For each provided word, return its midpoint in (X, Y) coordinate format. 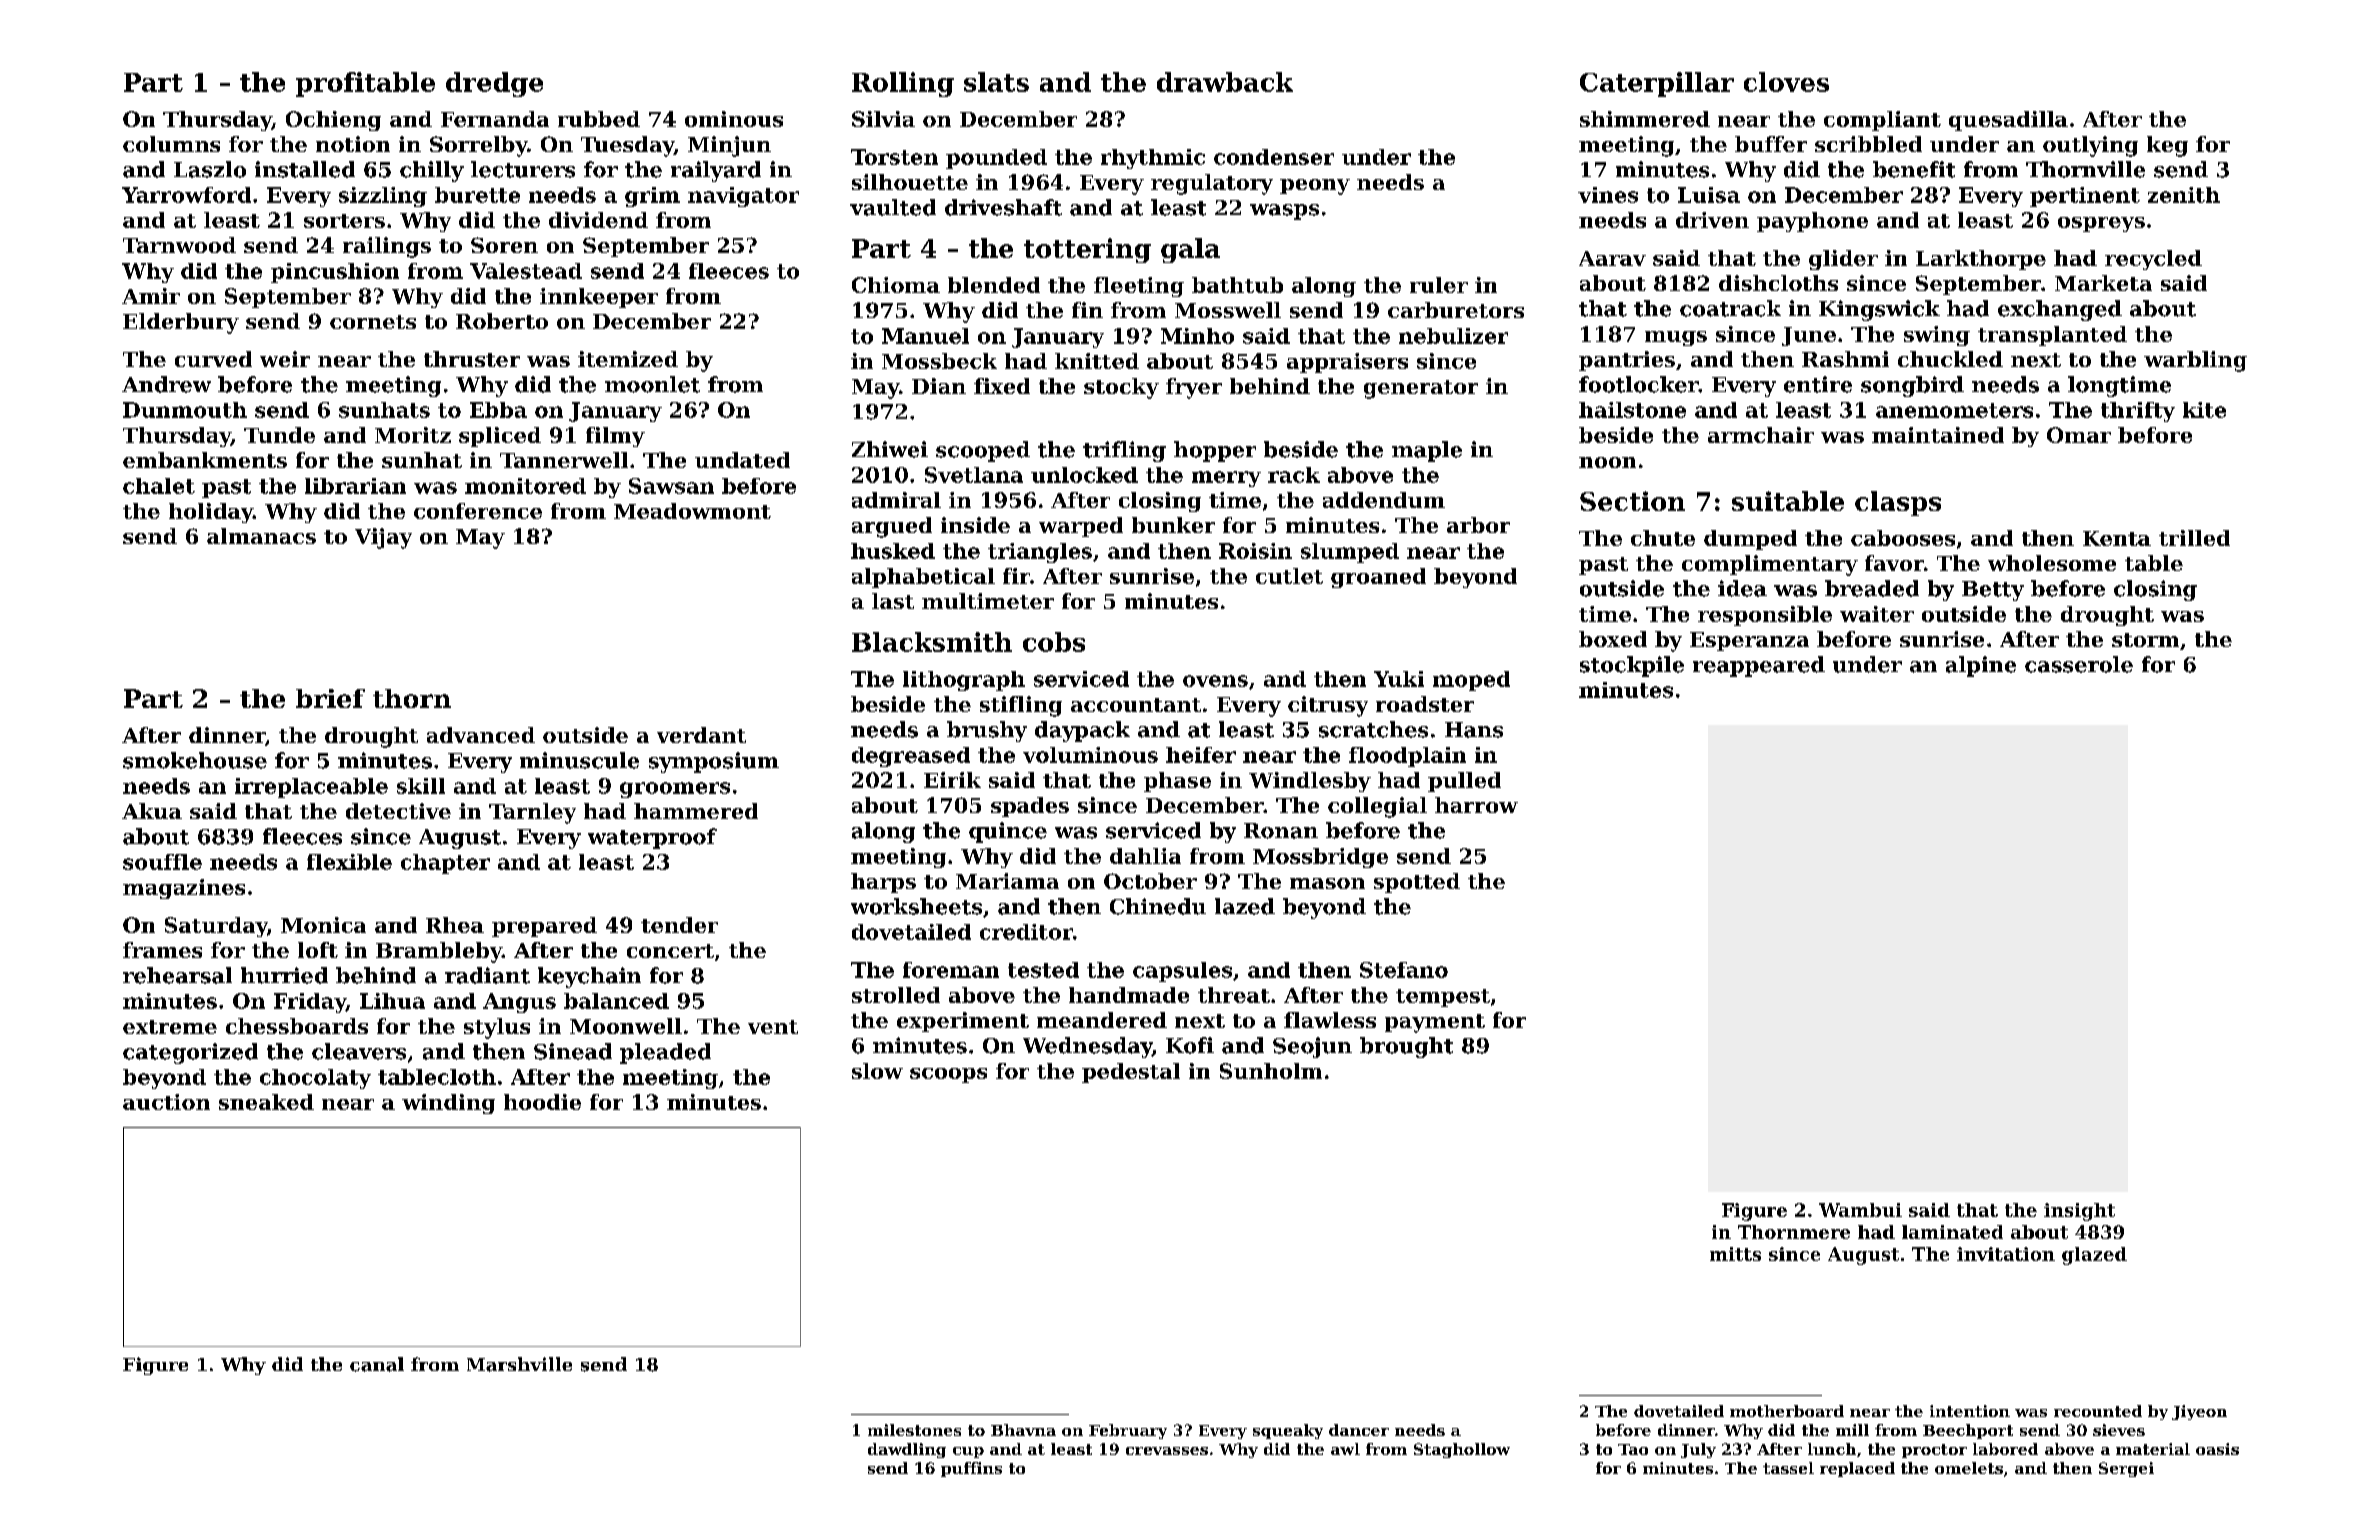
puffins (971, 1469)
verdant (701, 735)
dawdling (907, 1450)
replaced (1857, 1469)
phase (1177, 782)
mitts (1735, 1254)
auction (166, 1102)
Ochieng (333, 121)
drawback (1225, 82)
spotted (1417, 883)
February (1128, 1431)
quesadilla (2008, 121)
